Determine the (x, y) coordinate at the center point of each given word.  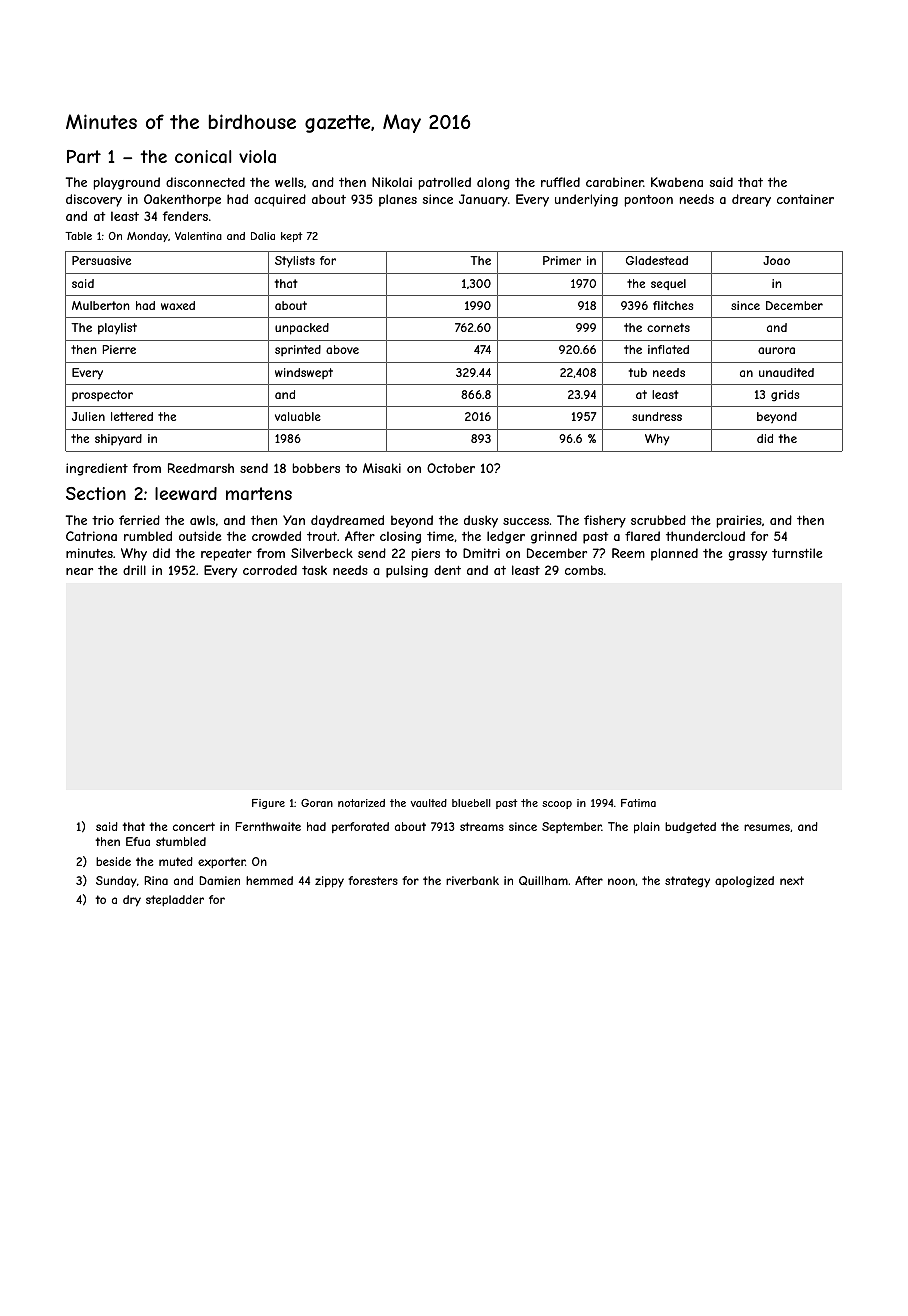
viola (257, 156)
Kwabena (677, 182)
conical (203, 156)
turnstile (797, 553)
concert (194, 826)
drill (134, 570)
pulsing (407, 571)
